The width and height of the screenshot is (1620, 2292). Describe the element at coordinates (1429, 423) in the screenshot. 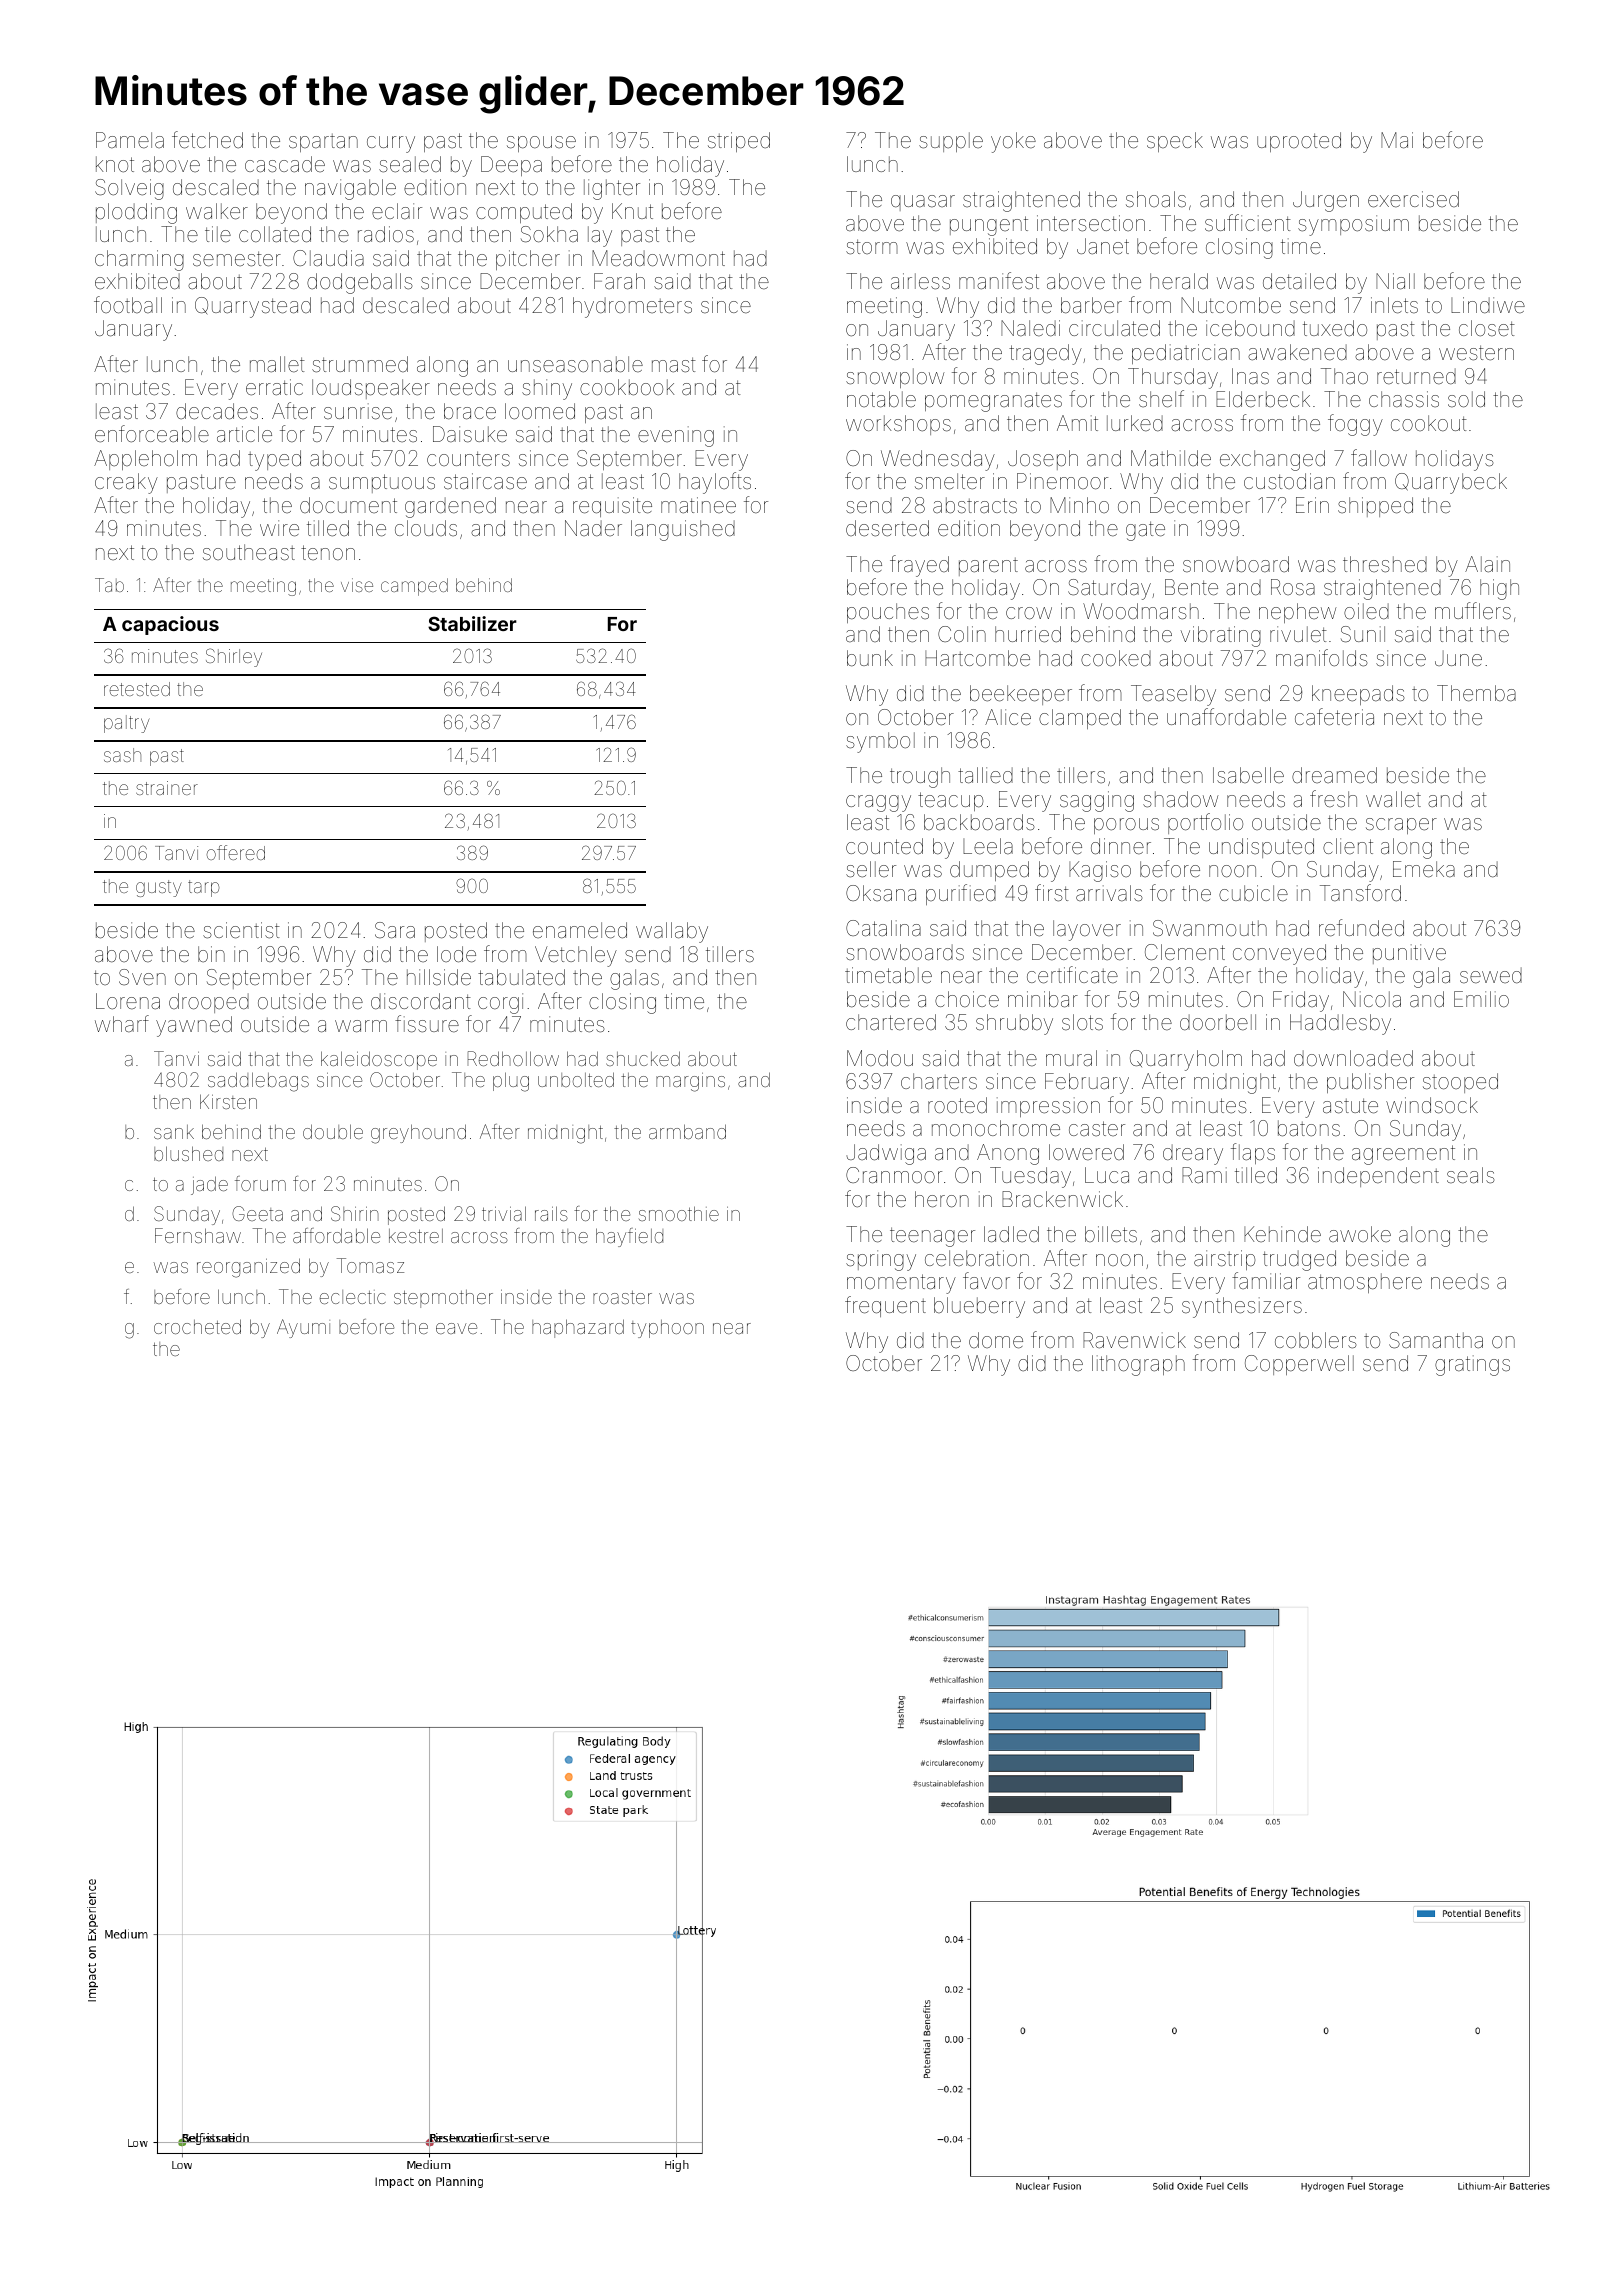

I see `cookout` at that location.
